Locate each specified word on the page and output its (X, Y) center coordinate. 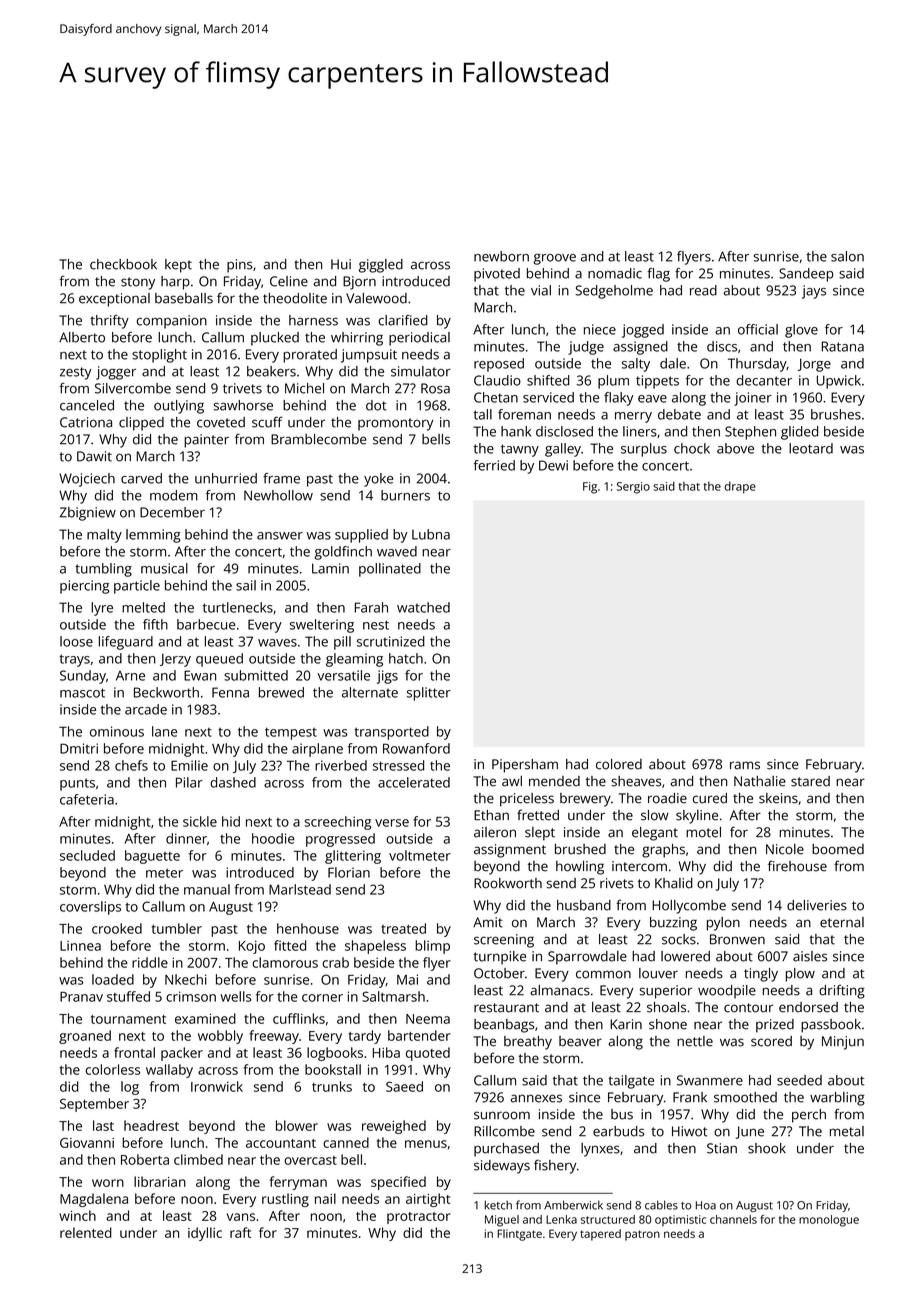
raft (240, 1232)
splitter (429, 694)
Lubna (431, 534)
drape (740, 488)
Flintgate (519, 1235)
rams (745, 765)
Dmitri (79, 748)
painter (206, 441)
